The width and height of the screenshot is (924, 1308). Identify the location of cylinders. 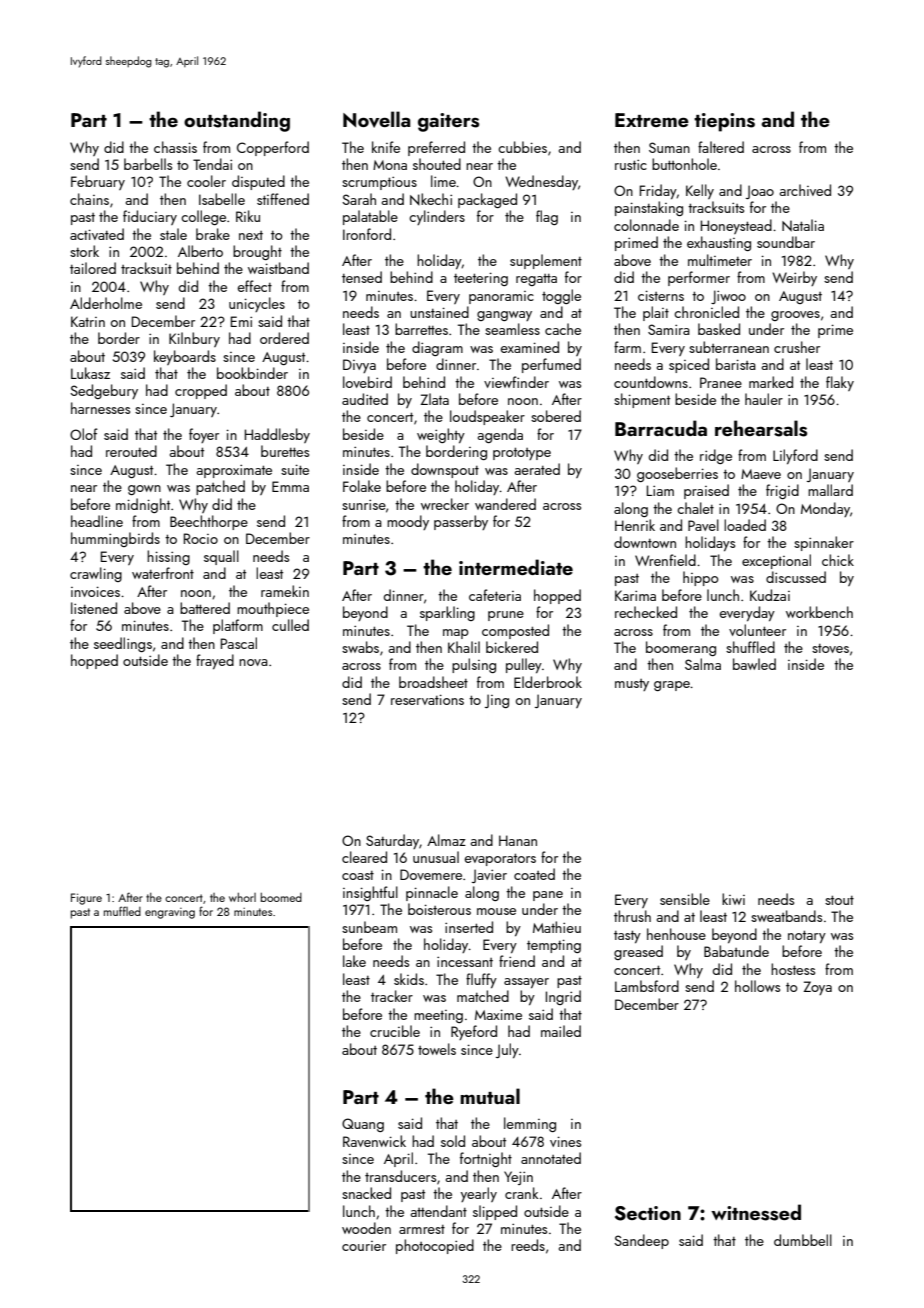
(437, 217).
